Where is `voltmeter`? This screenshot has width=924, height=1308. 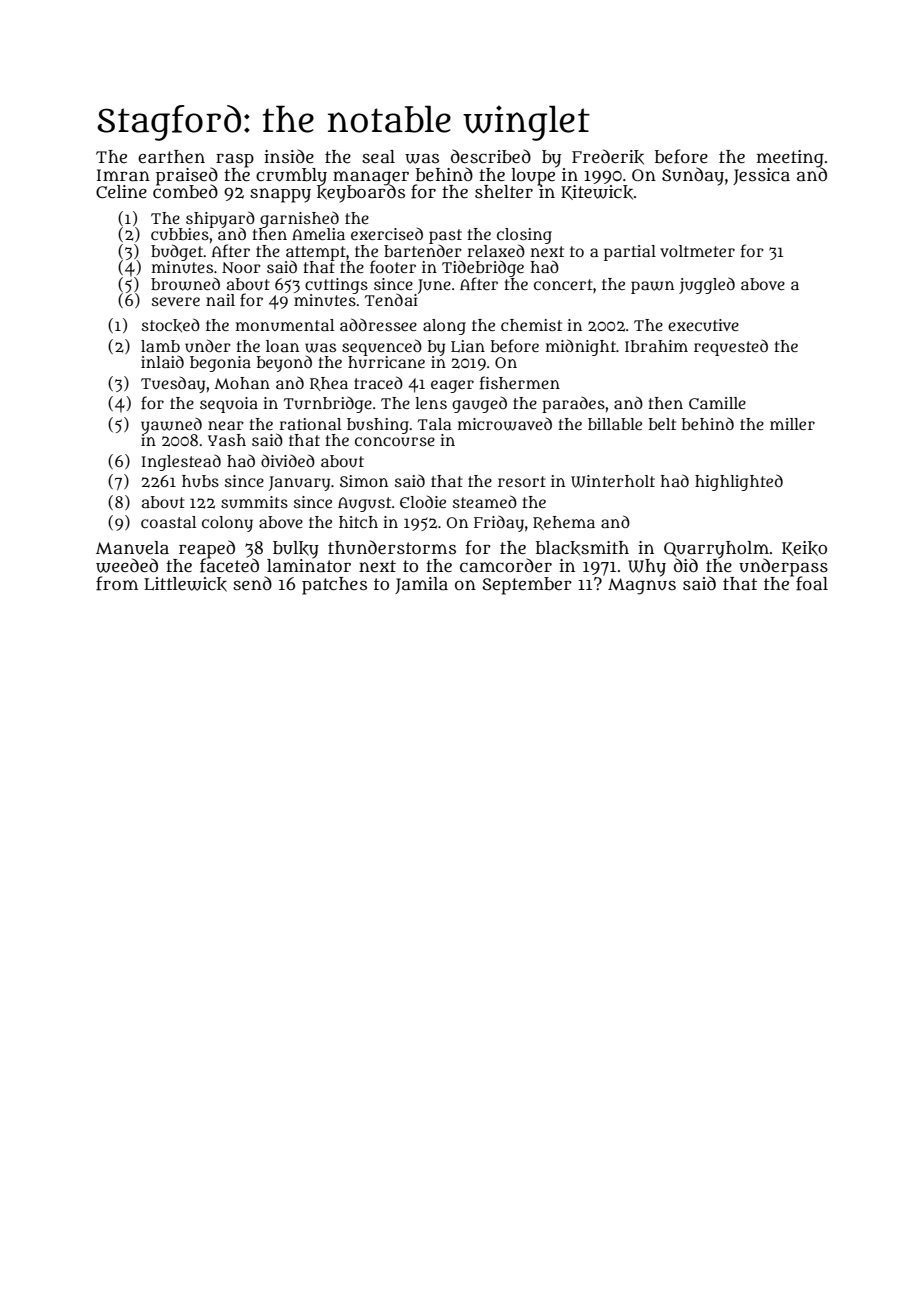 voltmeter is located at coordinates (697, 251).
